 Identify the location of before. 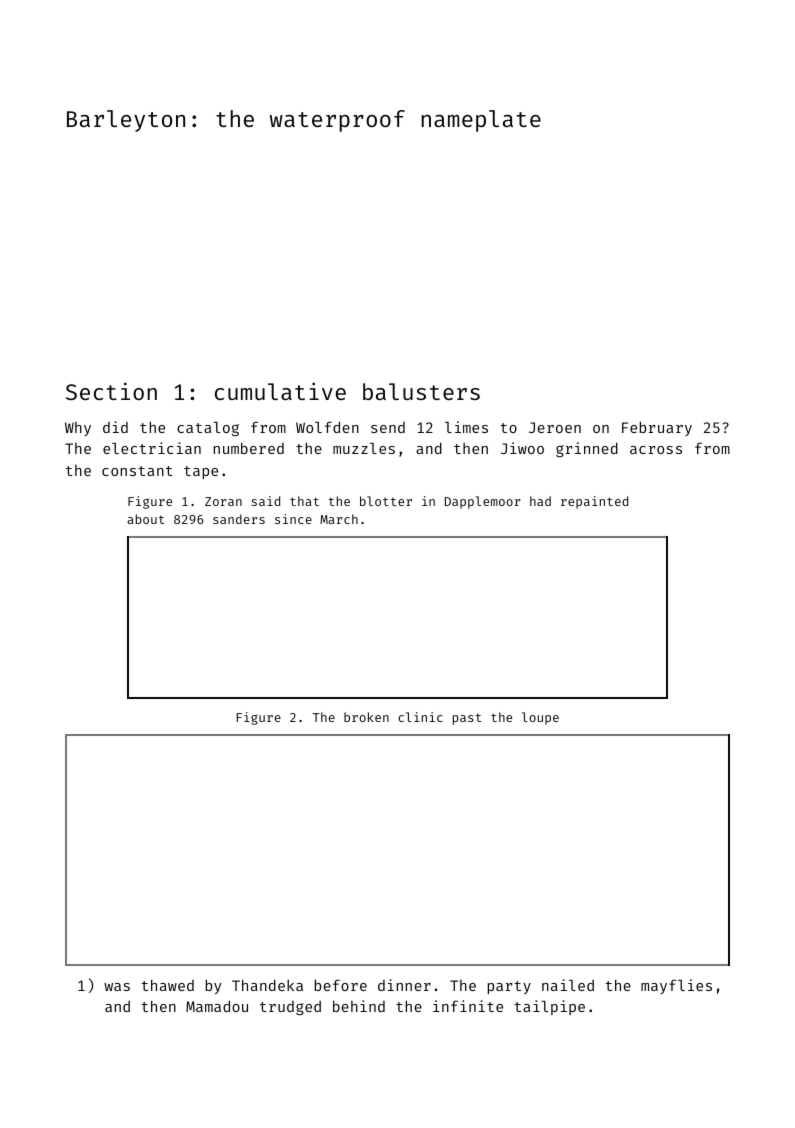
(341, 985).
